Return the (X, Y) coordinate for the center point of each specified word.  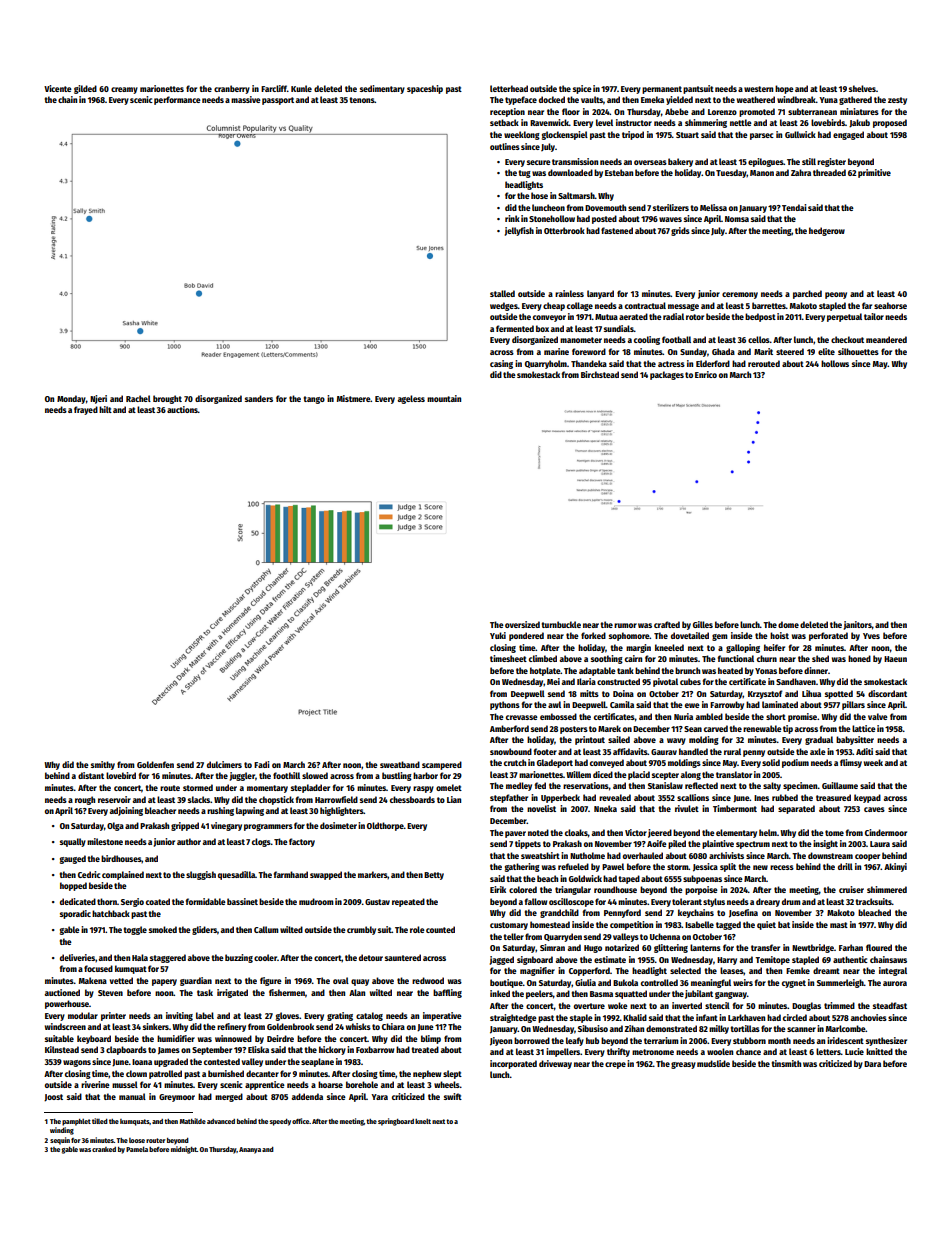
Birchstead (600, 374)
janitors (858, 625)
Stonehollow (552, 218)
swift (453, 1096)
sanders (259, 398)
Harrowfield (336, 799)
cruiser (851, 889)
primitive (874, 173)
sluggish (201, 875)
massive (246, 99)
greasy (683, 1065)
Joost (53, 1098)
